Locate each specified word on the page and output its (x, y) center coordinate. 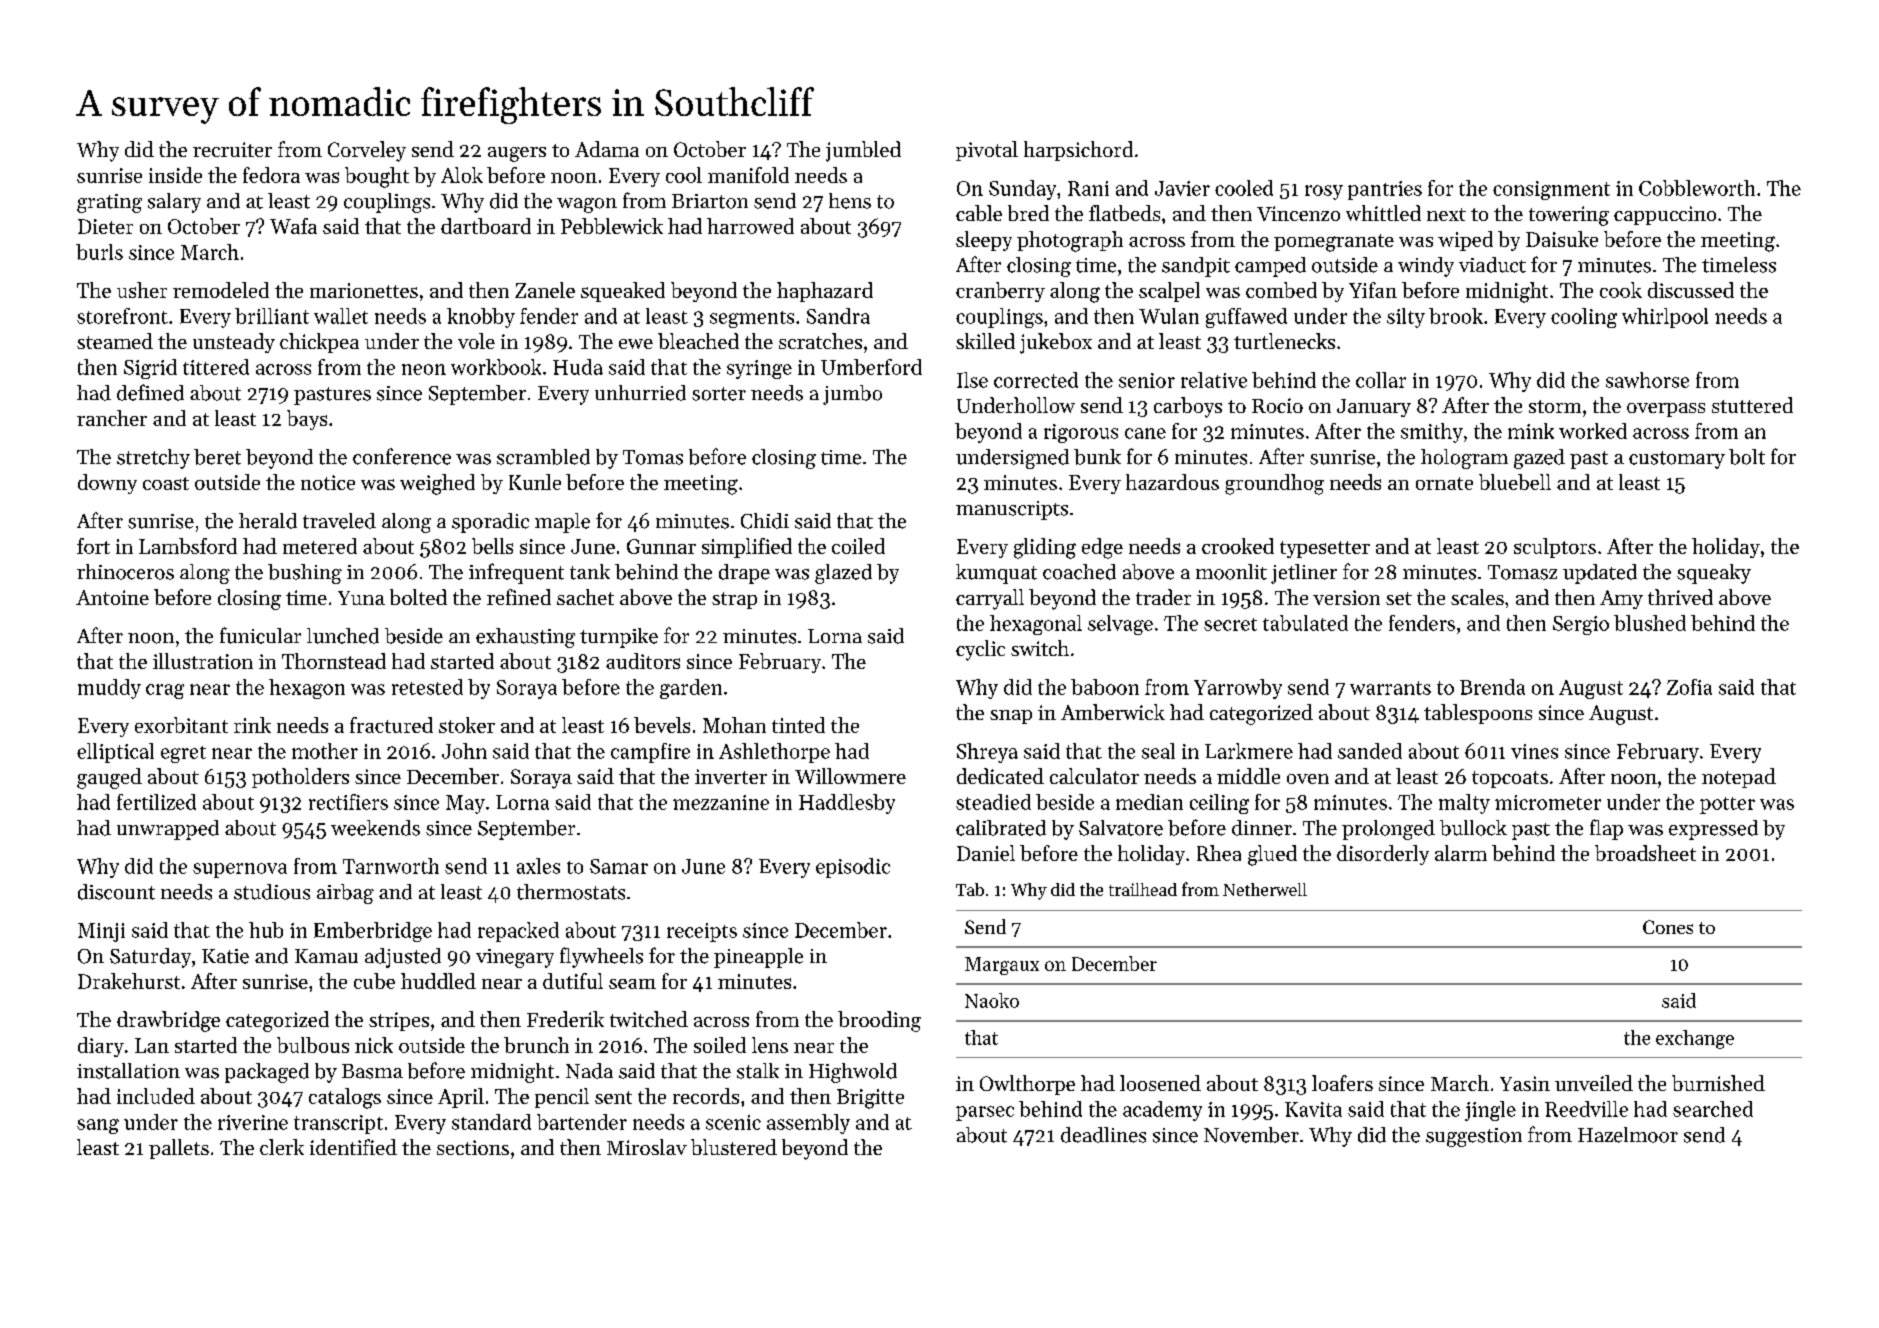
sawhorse (1647, 380)
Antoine (112, 597)
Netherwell (1265, 889)
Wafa (293, 226)
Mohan (734, 725)
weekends (375, 828)
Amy (1621, 599)
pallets (179, 1149)
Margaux (1002, 966)
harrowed (750, 226)
